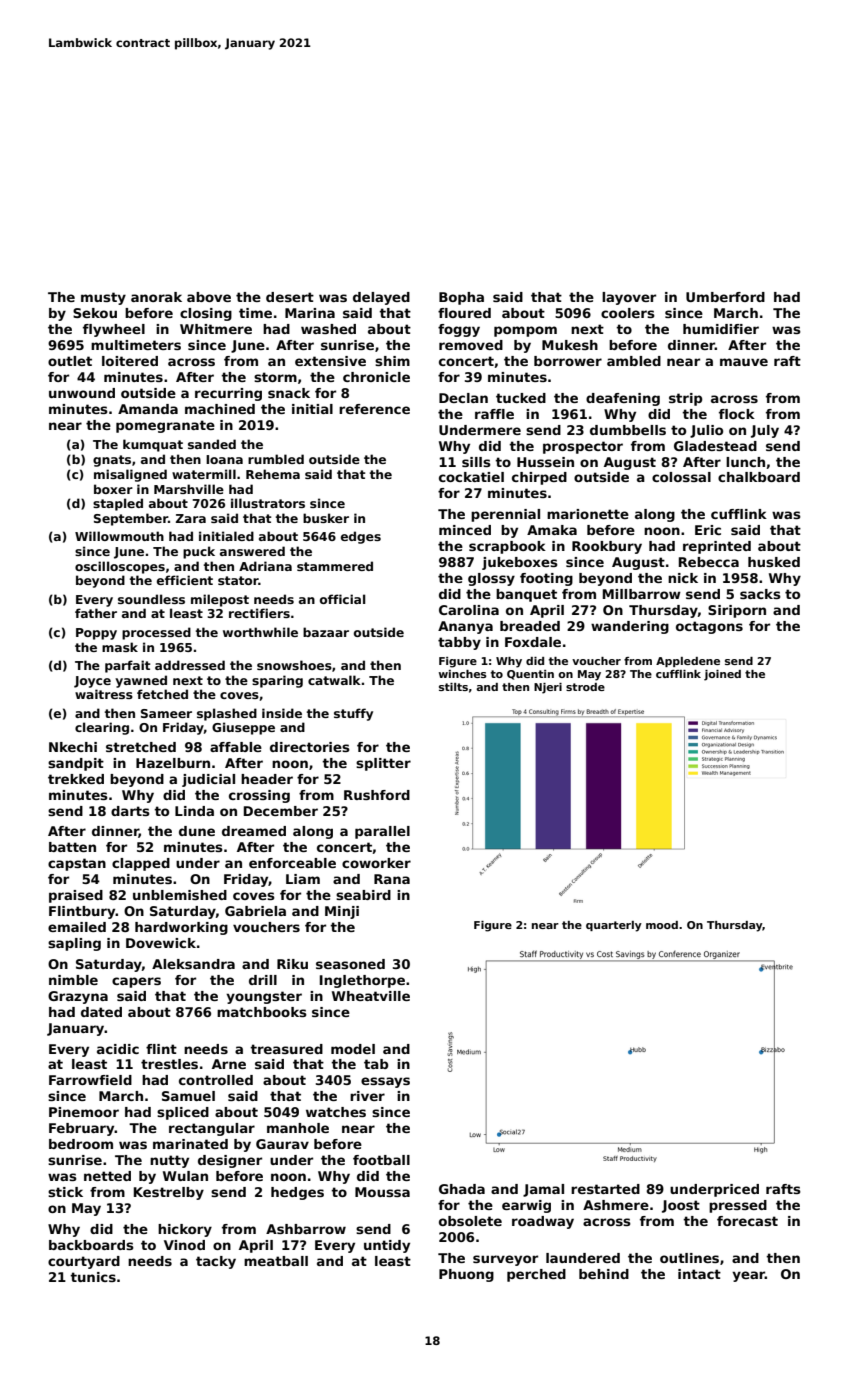 This screenshot has height=1400, width=849. What do you see at coordinates (377, 795) in the screenshot?
I see `Rushford` at bounding box center [377, 795].
